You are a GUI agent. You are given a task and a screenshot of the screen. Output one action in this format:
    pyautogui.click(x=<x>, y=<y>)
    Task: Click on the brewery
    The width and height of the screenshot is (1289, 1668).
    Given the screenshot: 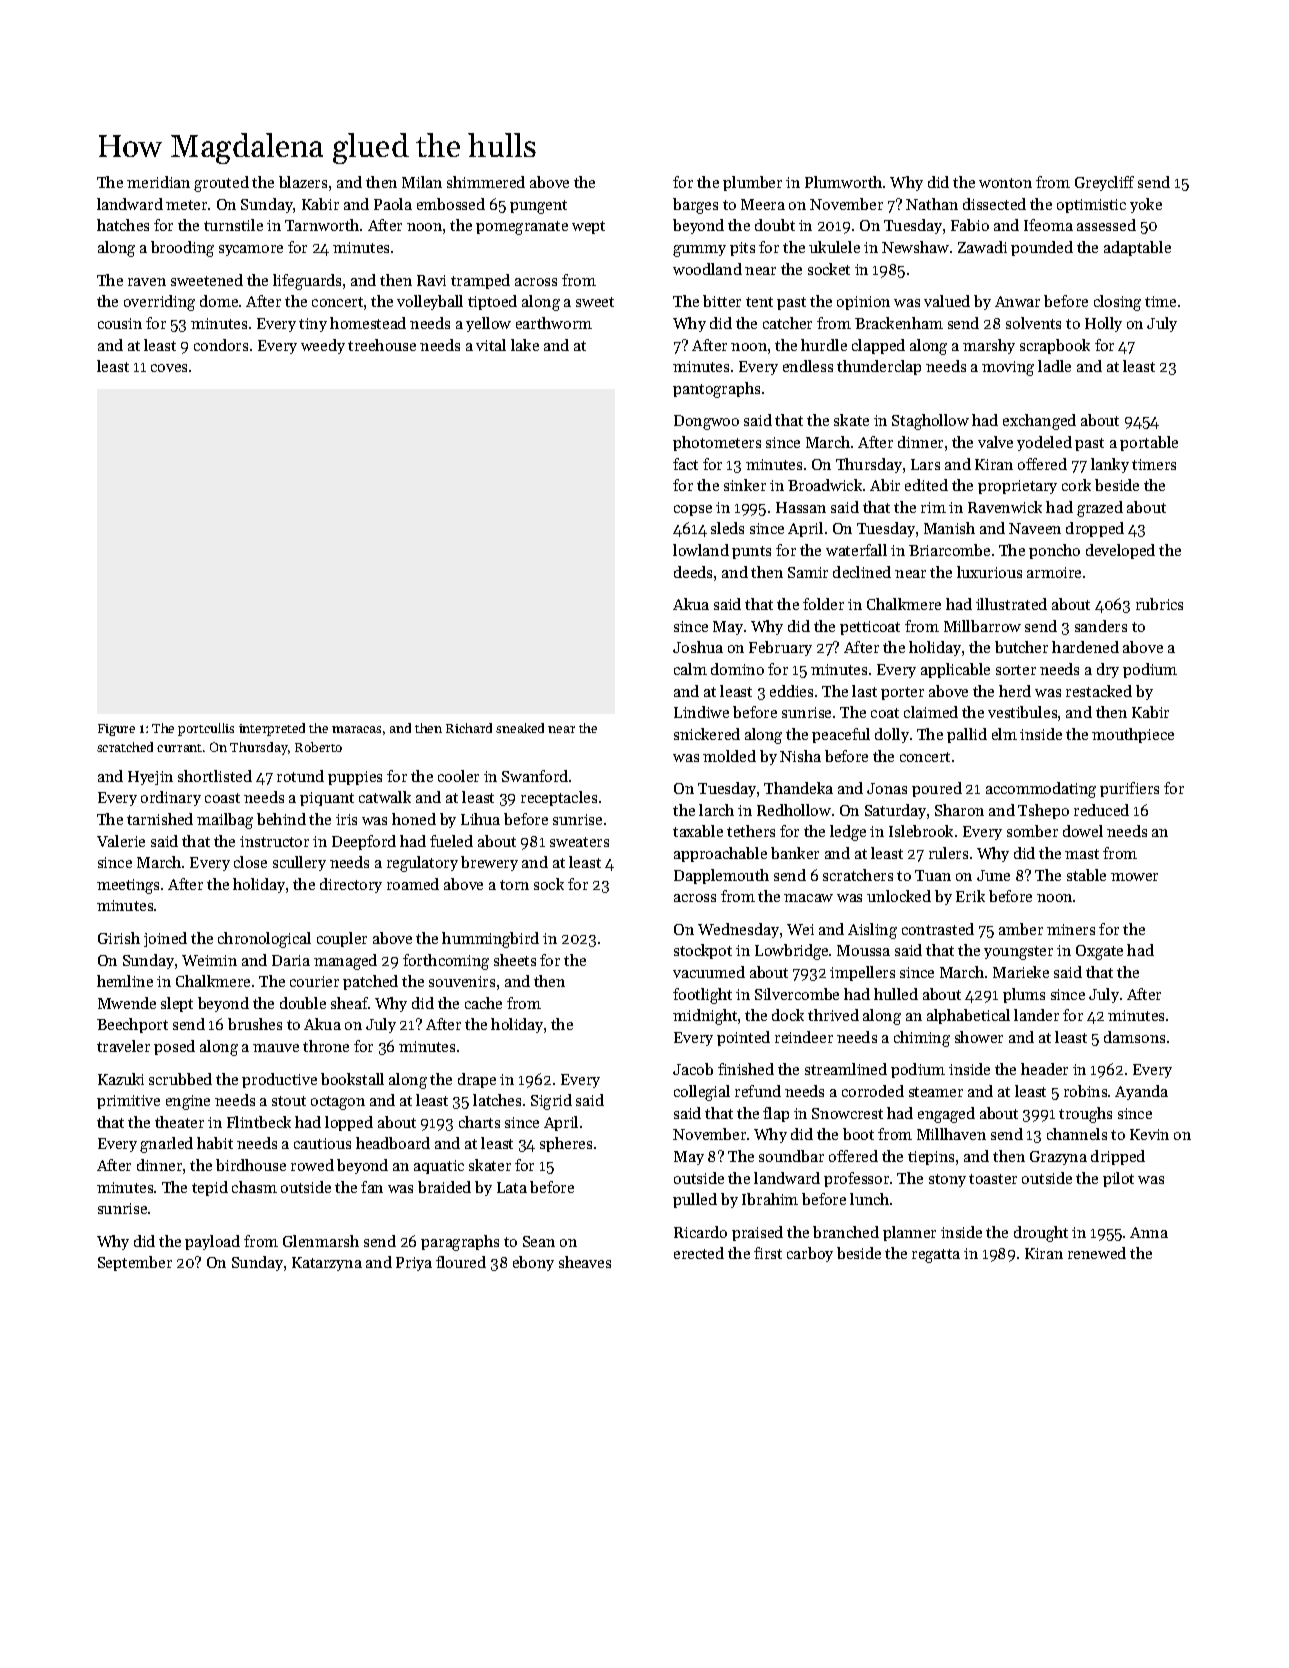 What is the action you would take?
    pyautogui.click(x=489, y=863)
